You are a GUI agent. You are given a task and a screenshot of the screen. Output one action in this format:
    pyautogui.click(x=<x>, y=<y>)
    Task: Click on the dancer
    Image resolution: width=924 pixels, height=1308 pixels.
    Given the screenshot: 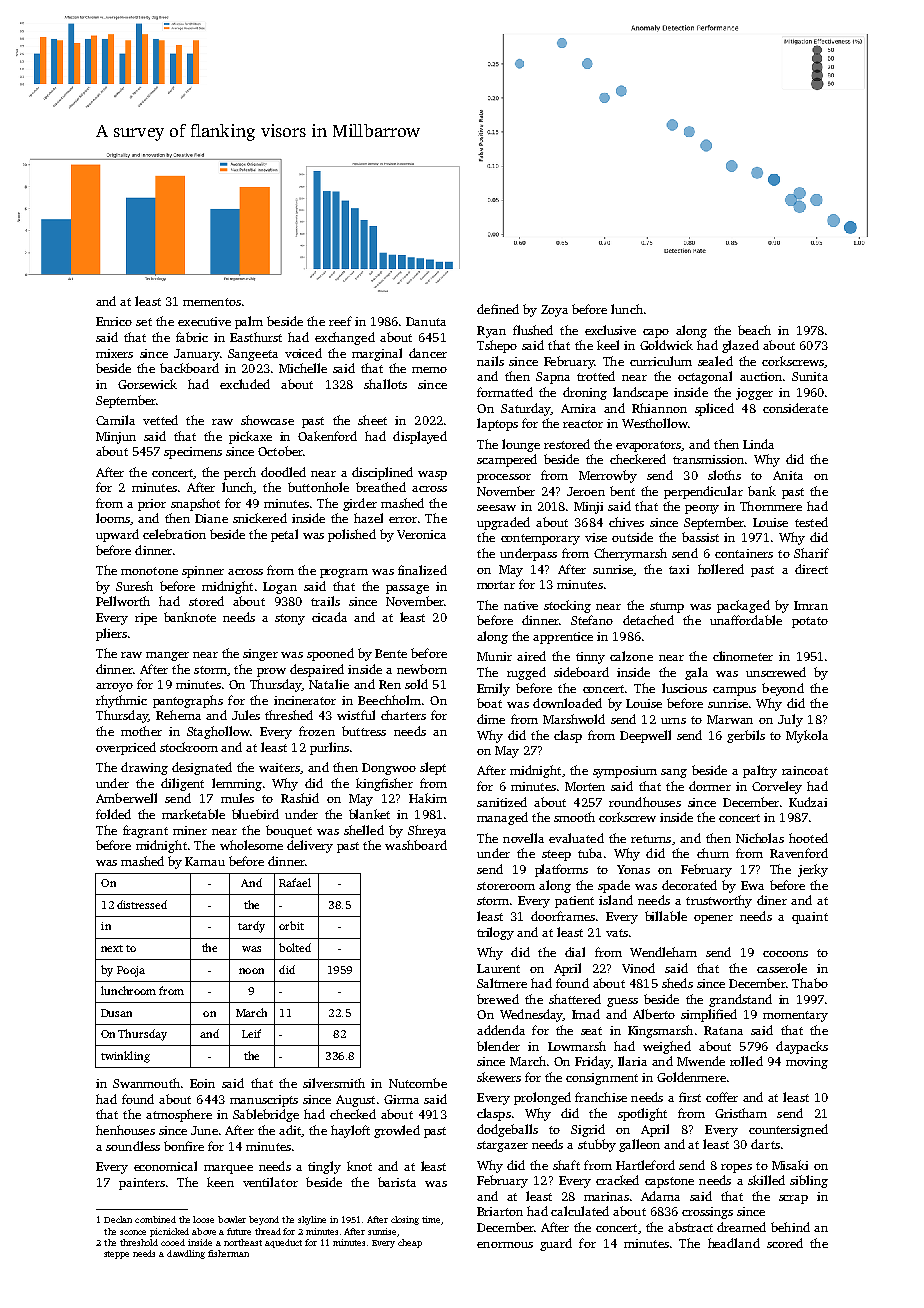 What is the action you would take?
    pyautogui.click(x=428, y=353)
